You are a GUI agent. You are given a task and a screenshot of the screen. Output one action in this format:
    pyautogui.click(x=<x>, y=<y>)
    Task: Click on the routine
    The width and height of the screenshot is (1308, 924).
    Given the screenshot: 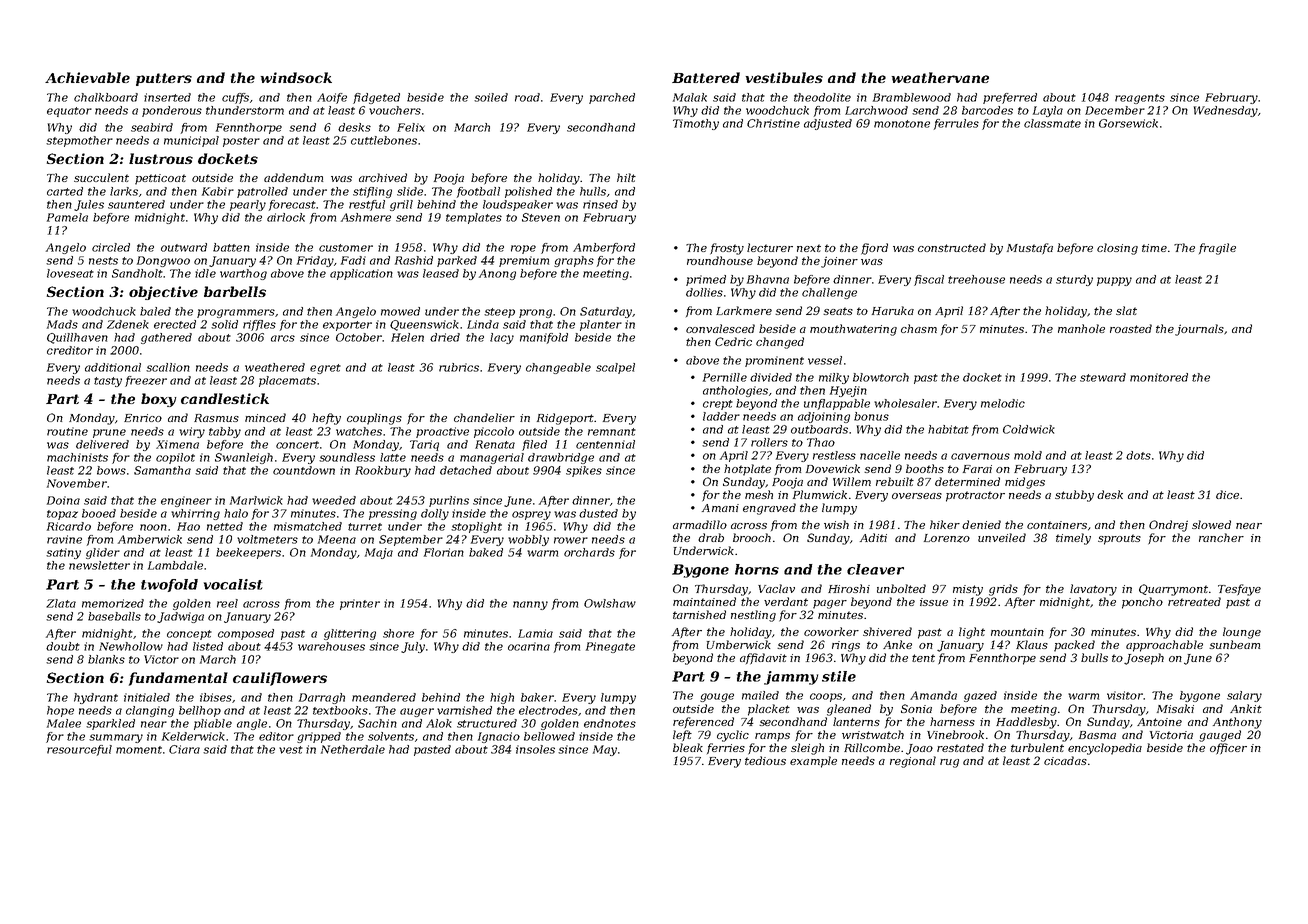 What is the action you would take?
    pyautogui.click(x=67, y=431)
